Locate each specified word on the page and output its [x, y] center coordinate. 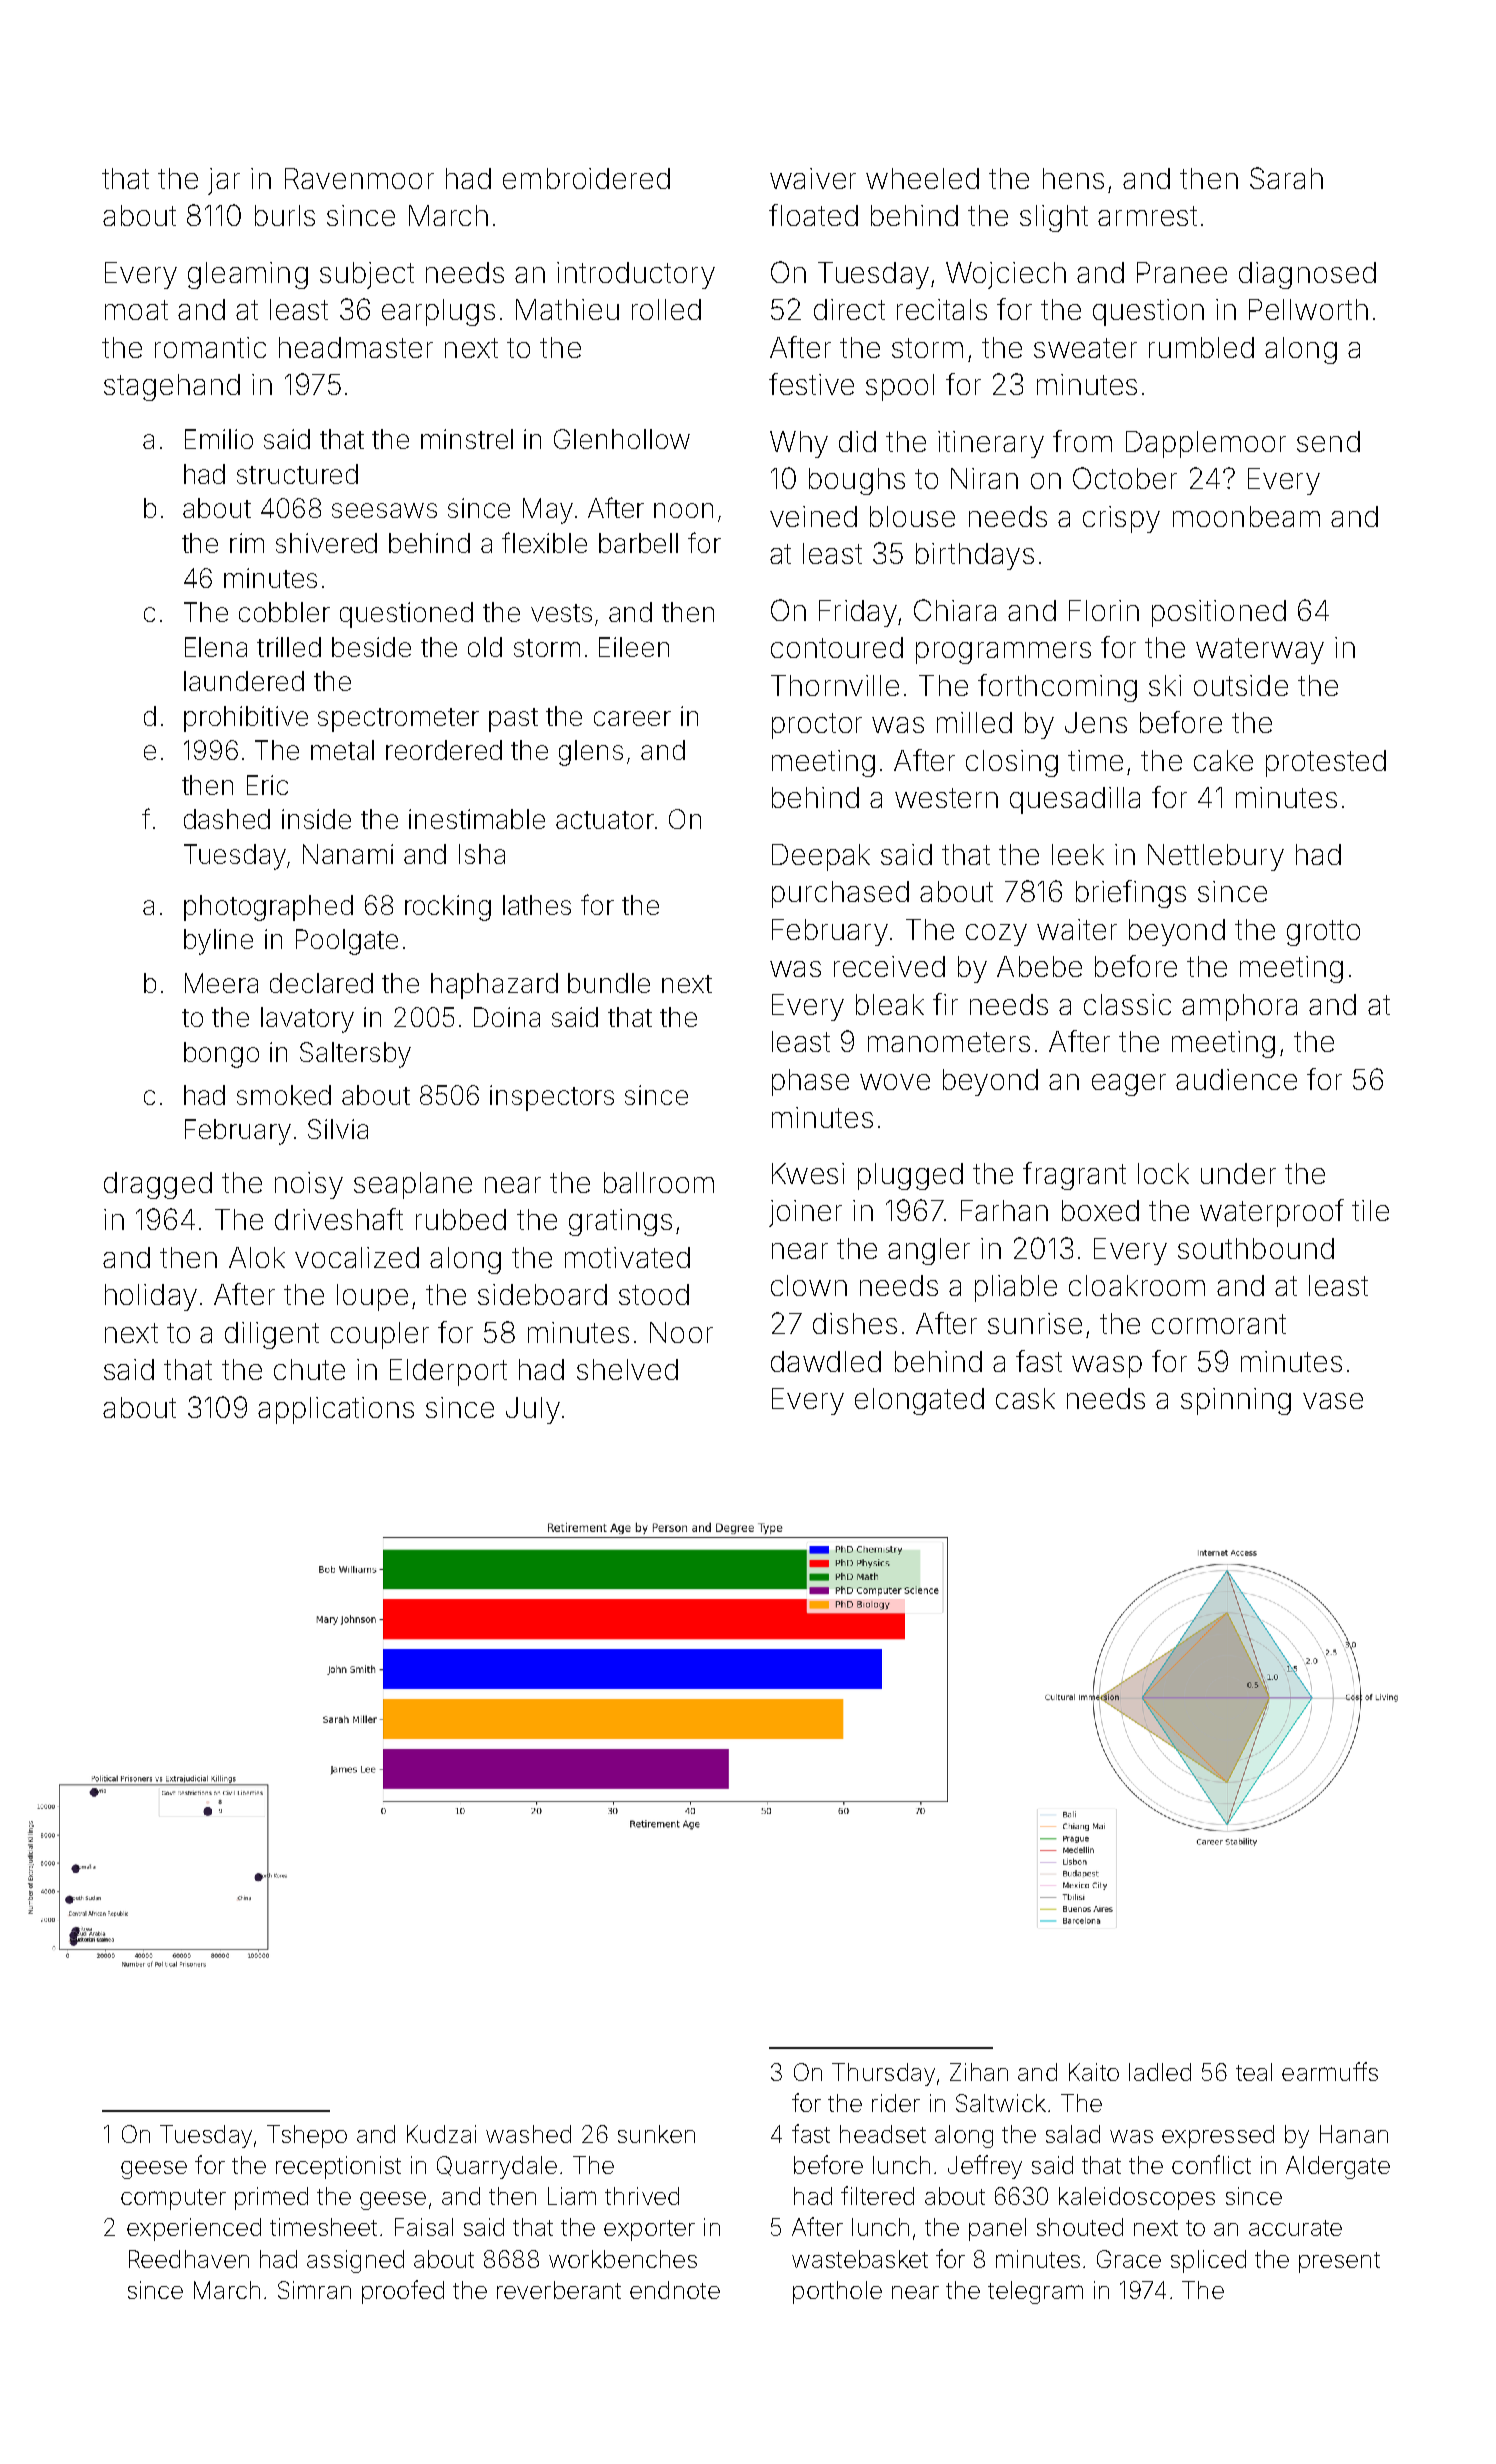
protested [1326, 763]
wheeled [922, 178]
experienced [194, 2229]
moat [136, 310]
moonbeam [1246, 516]
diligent [272, 1335]
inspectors [552, 1098]
